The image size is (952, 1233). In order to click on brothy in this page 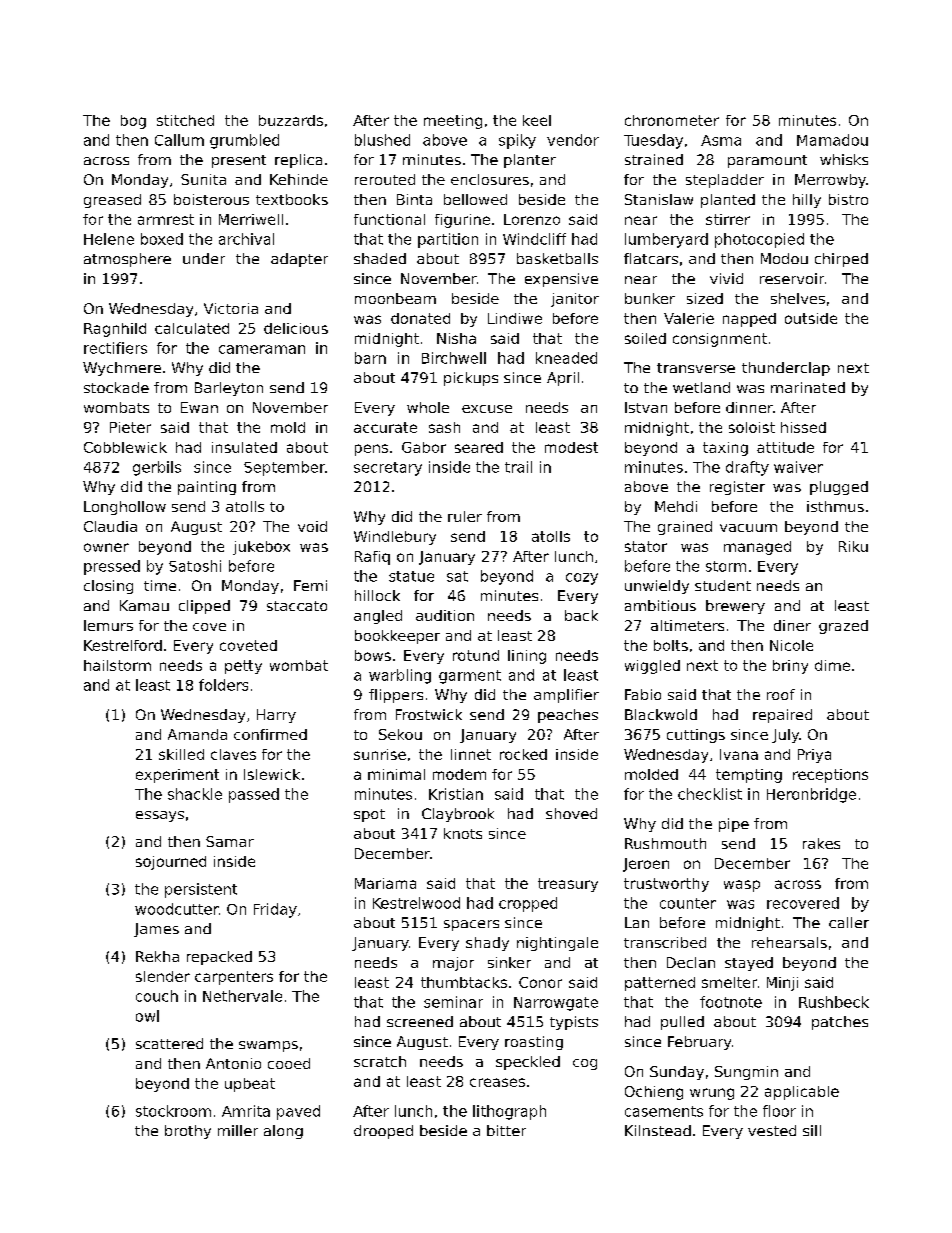, I will do `click(188, 1132)`.
